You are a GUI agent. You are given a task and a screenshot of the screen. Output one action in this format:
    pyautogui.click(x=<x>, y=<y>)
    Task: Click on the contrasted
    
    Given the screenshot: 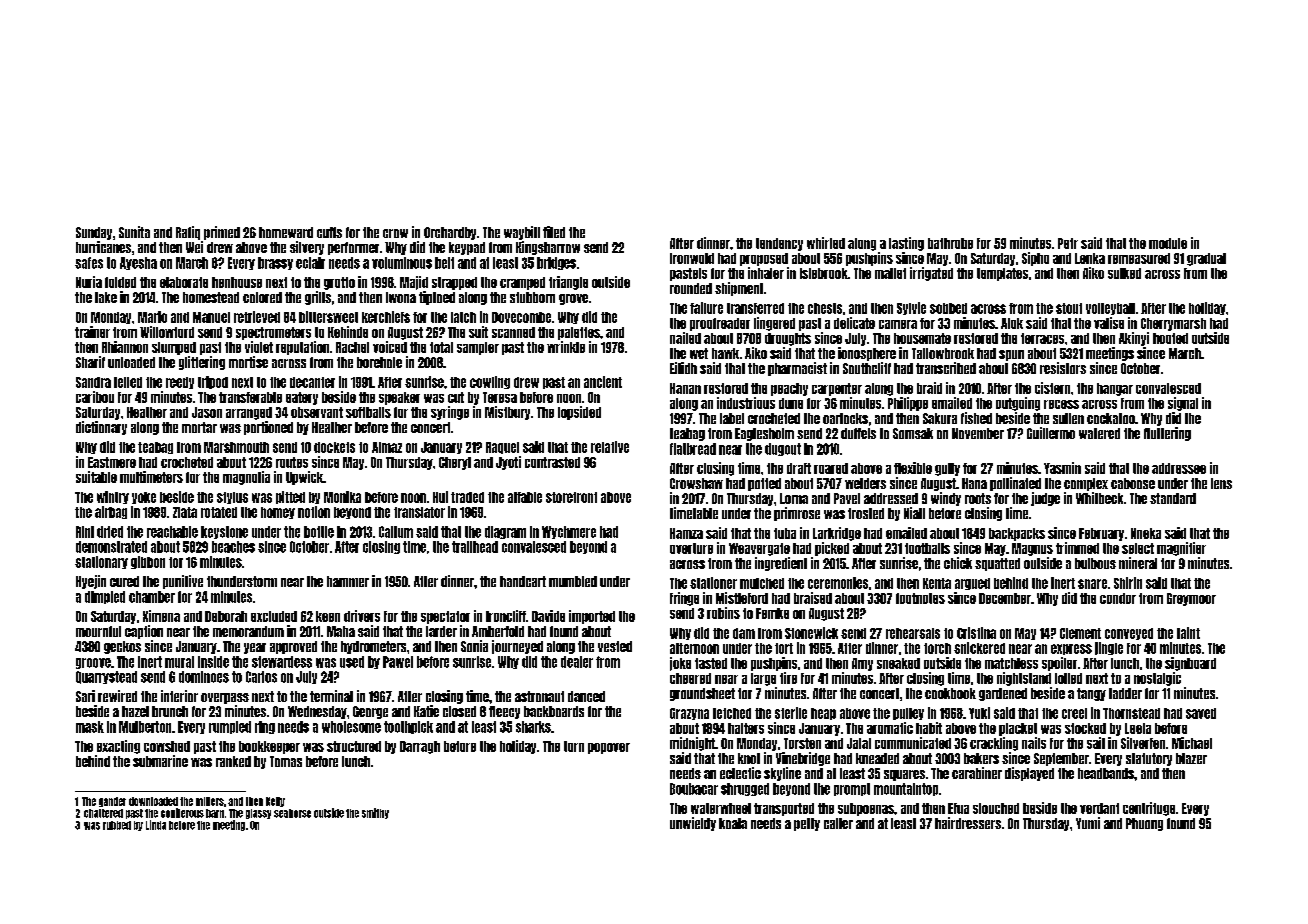 What is the action you would take?
    pyautogui.click(x=552, y=462)
